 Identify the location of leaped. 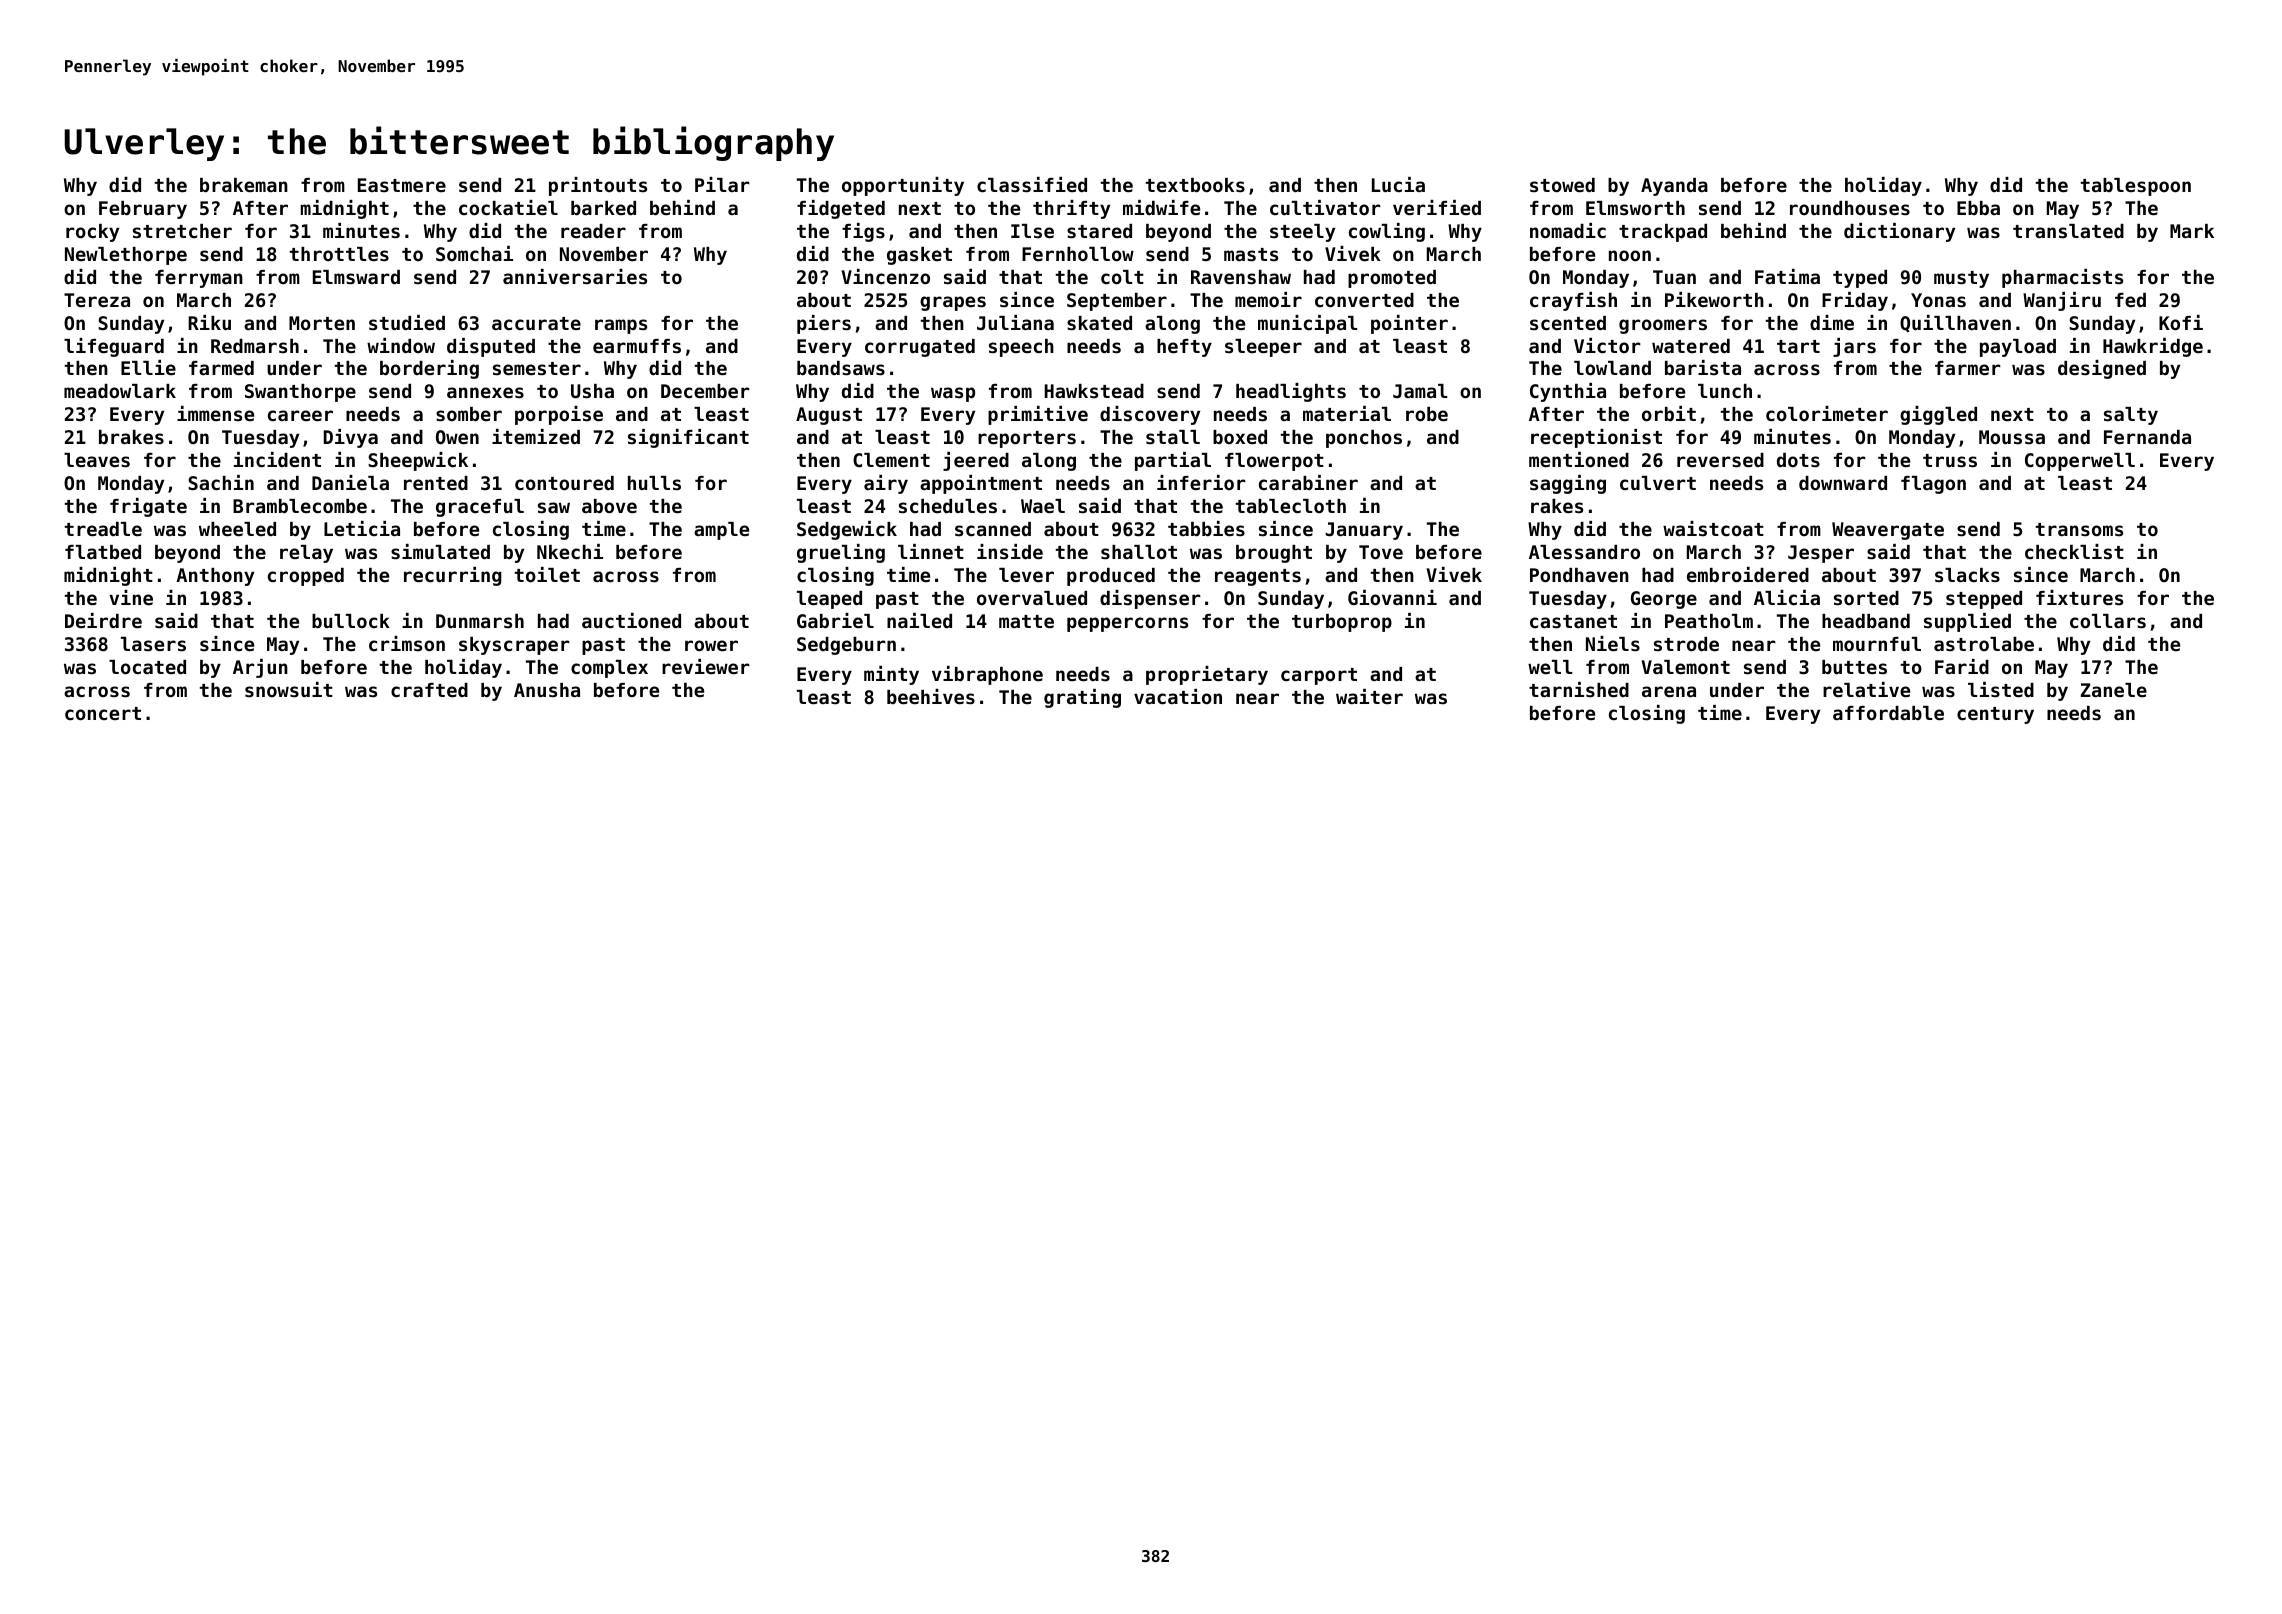
(829, 600).
